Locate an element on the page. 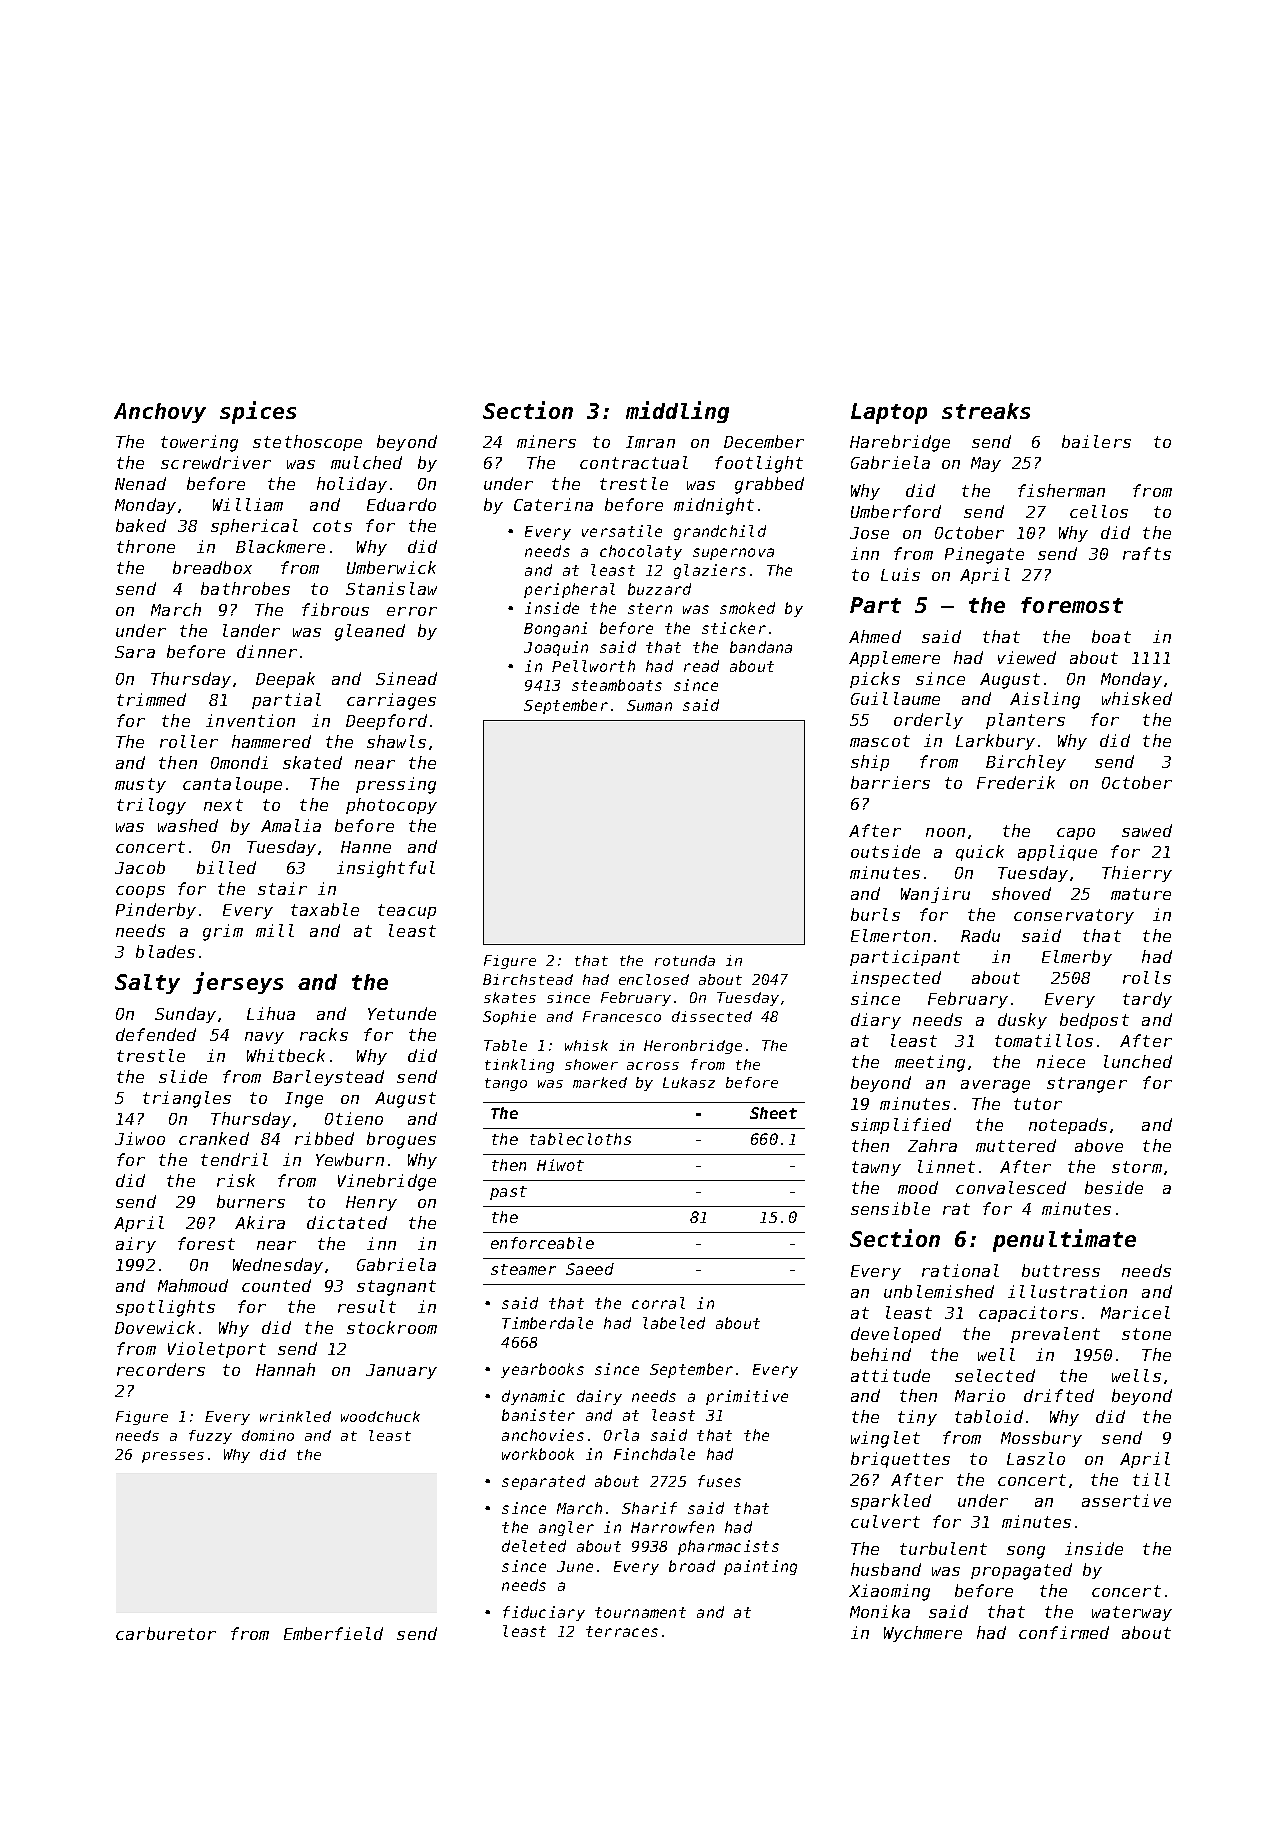  Suman is located at coordinates (649, 705).
